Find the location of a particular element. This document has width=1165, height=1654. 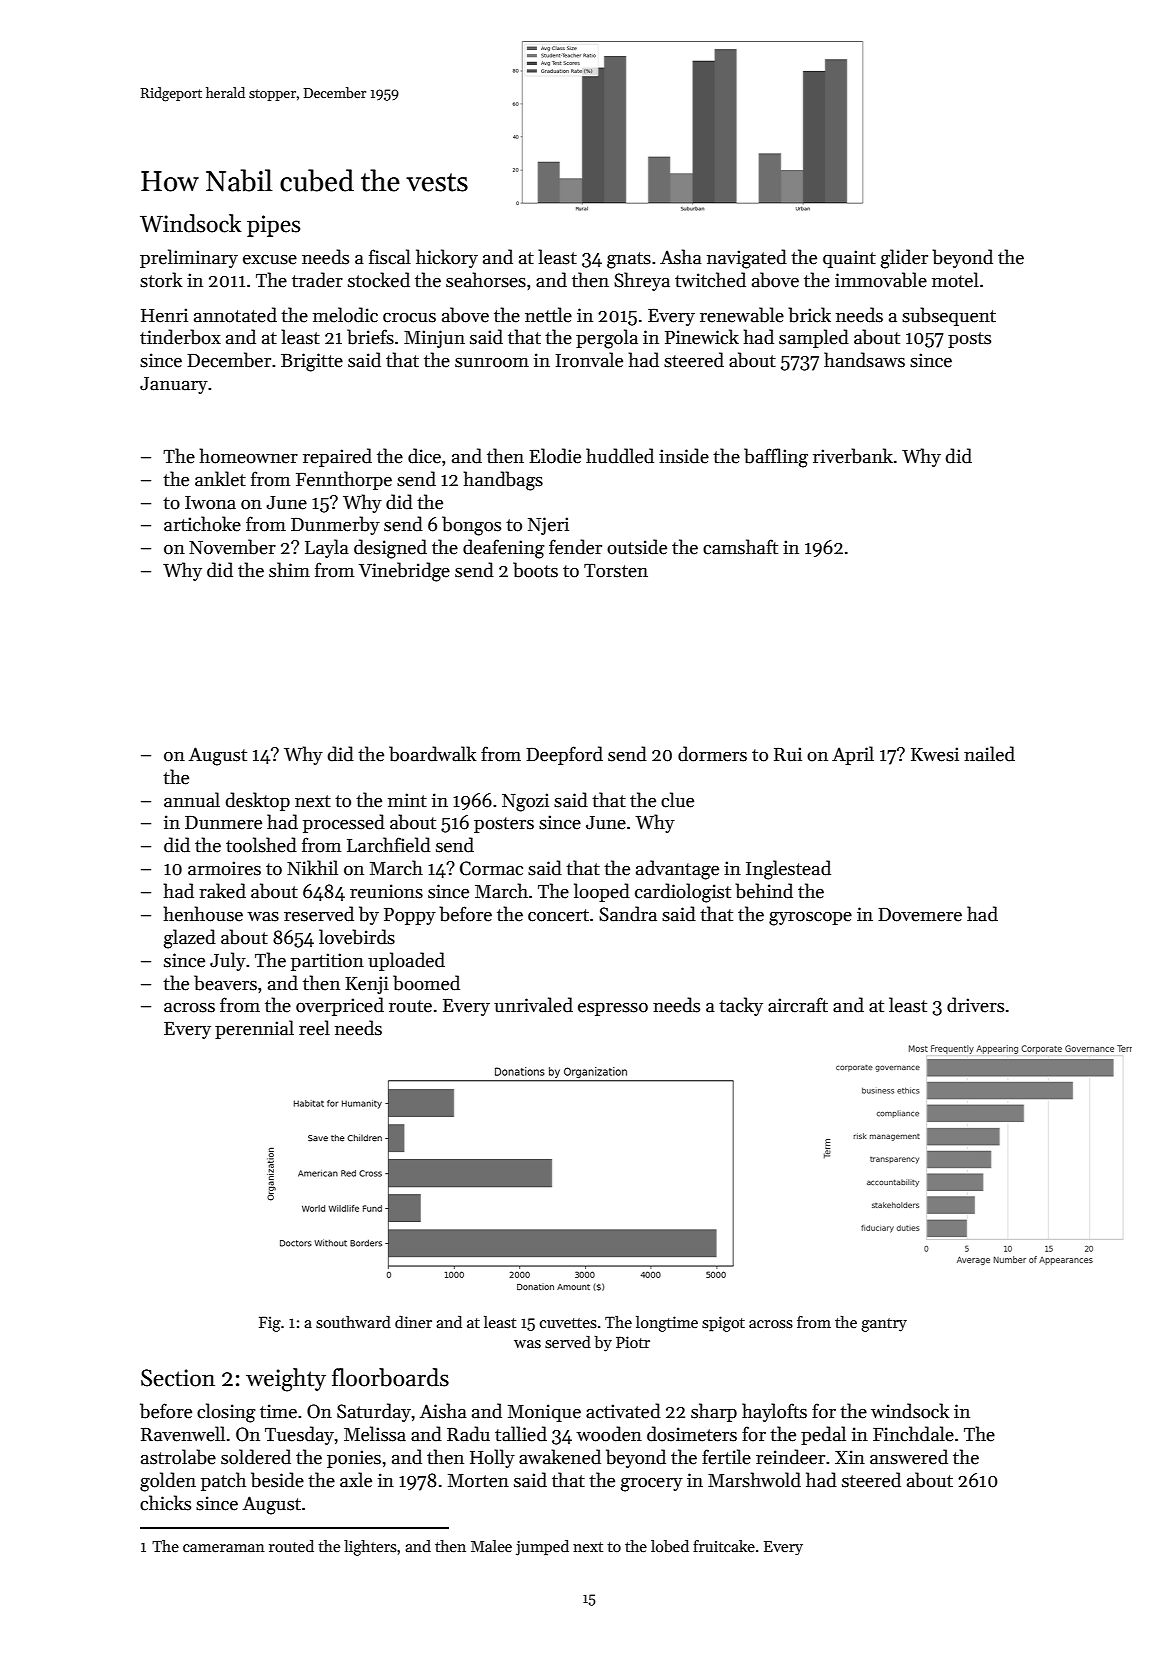

annual is located at coordinates (192, 800).
